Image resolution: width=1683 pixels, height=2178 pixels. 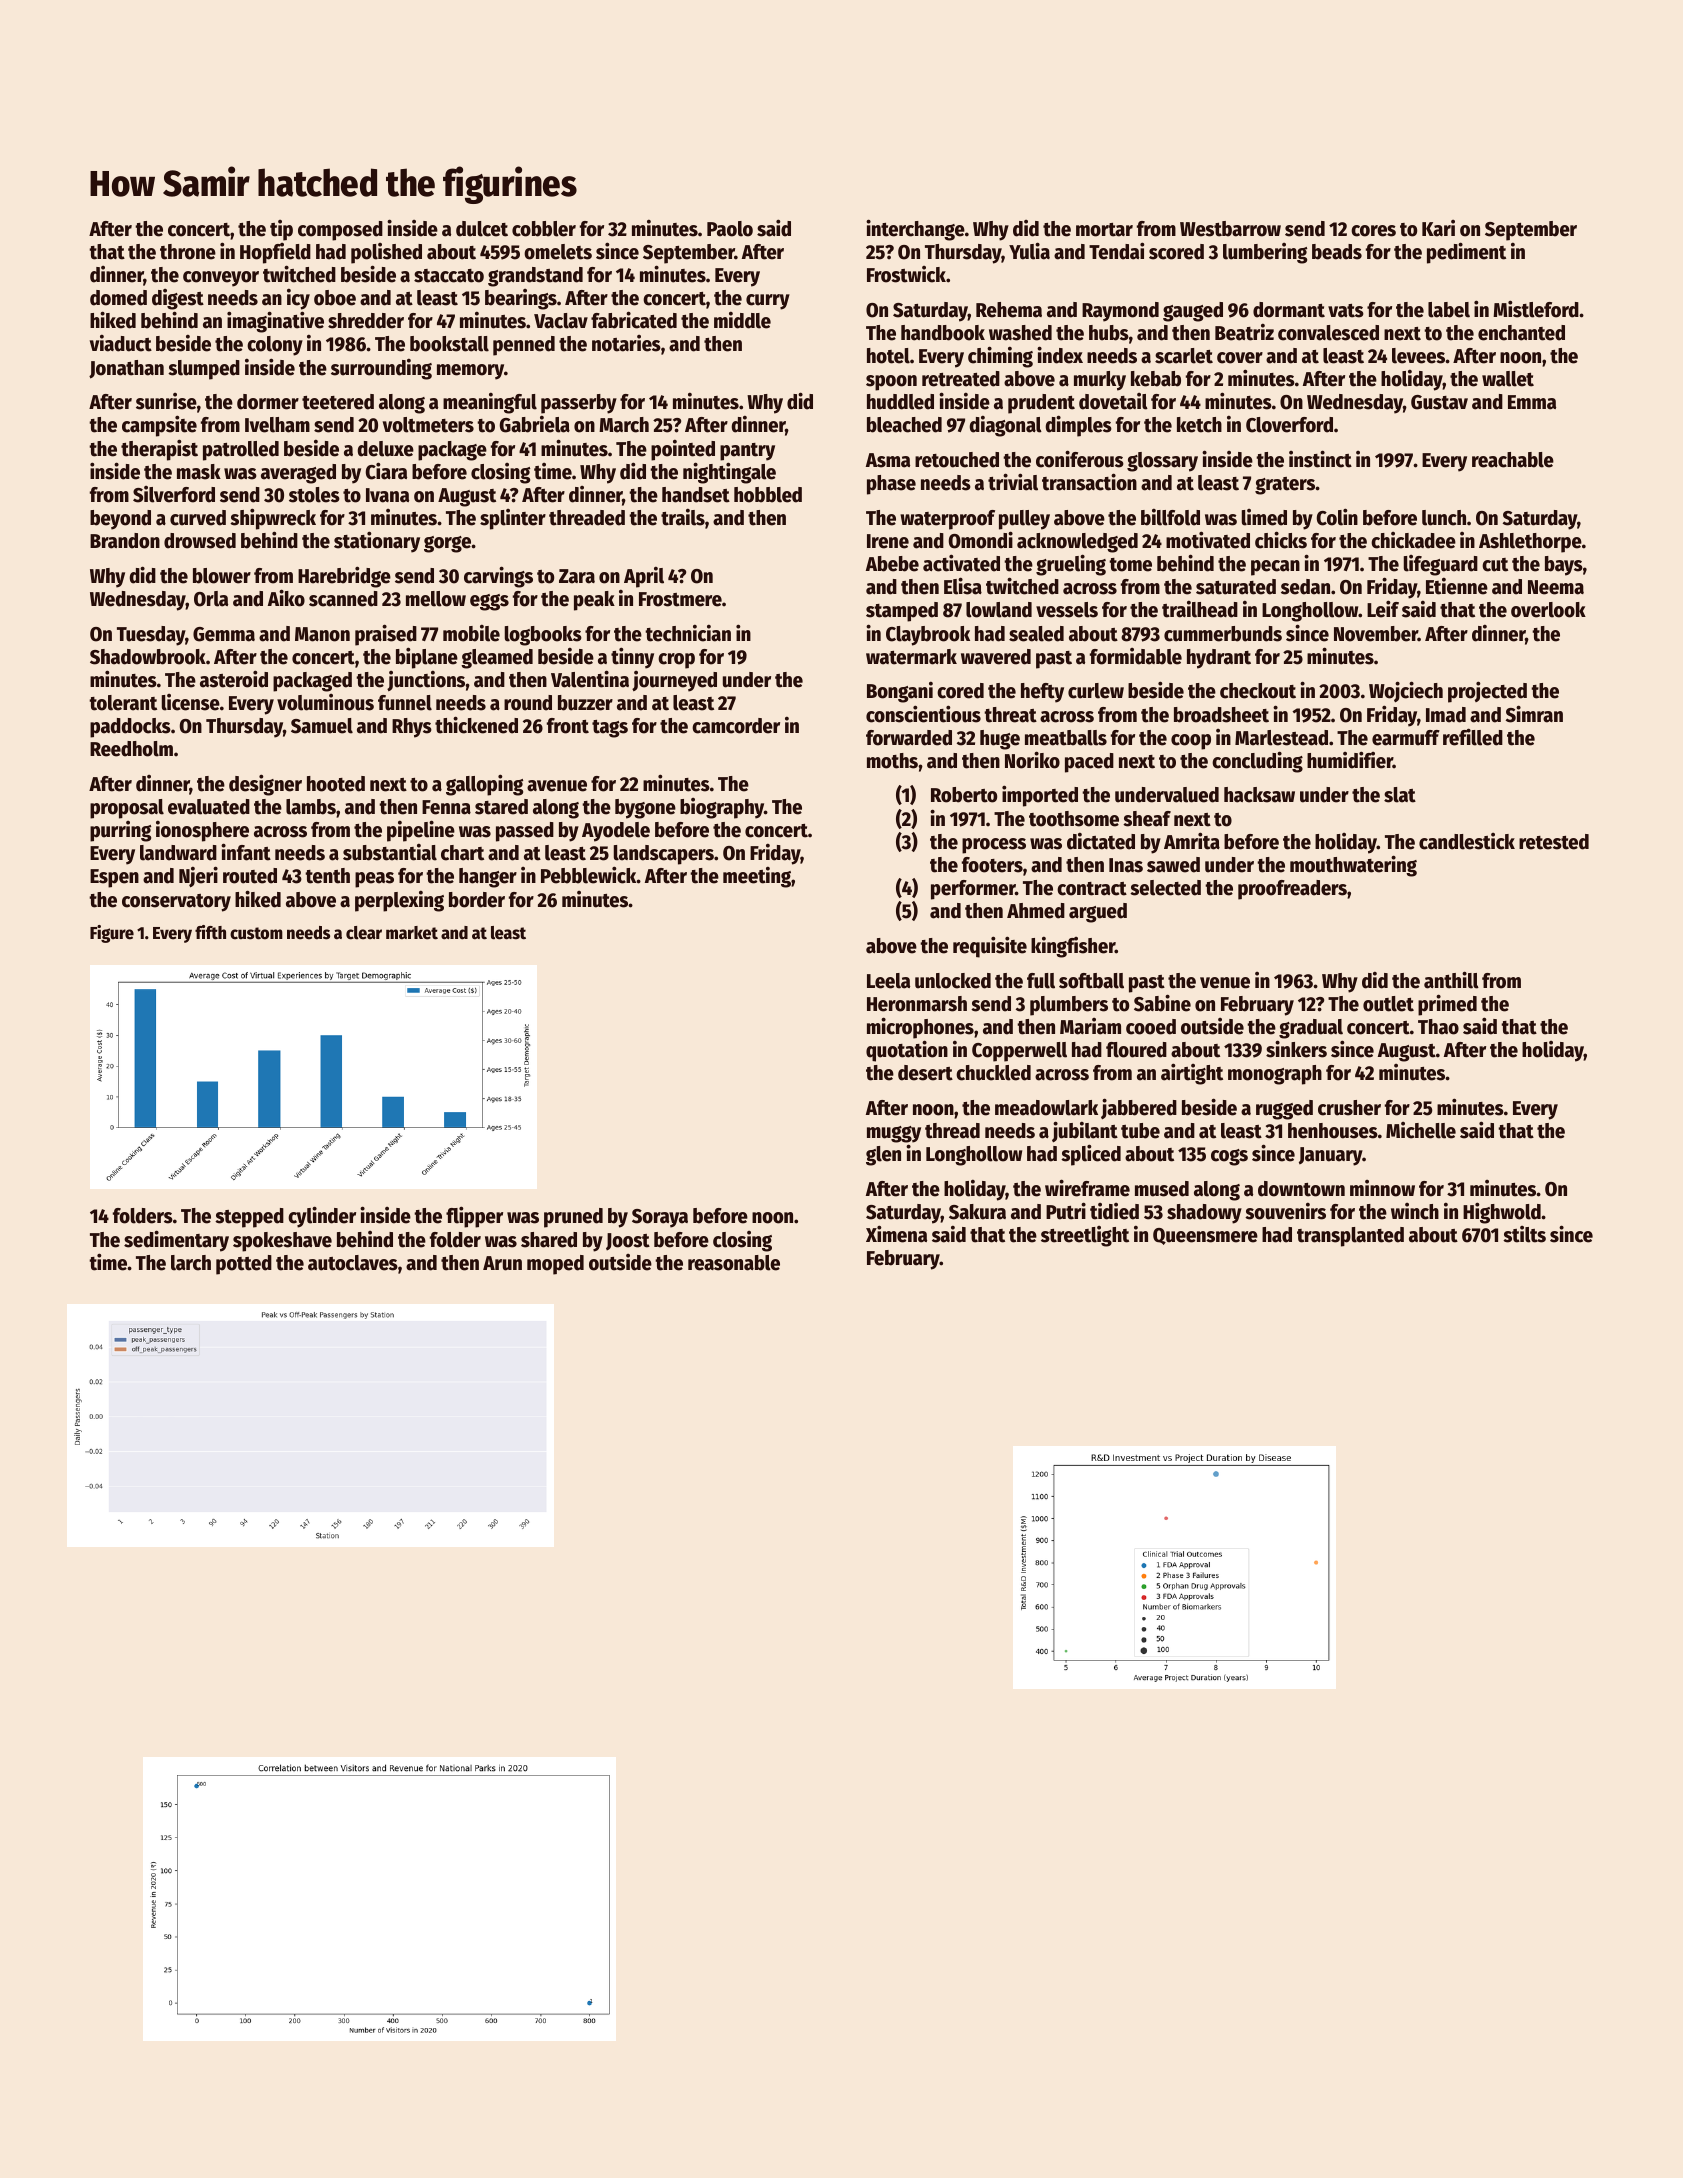 I want to click on Orla, so click(x=211, y=599).
